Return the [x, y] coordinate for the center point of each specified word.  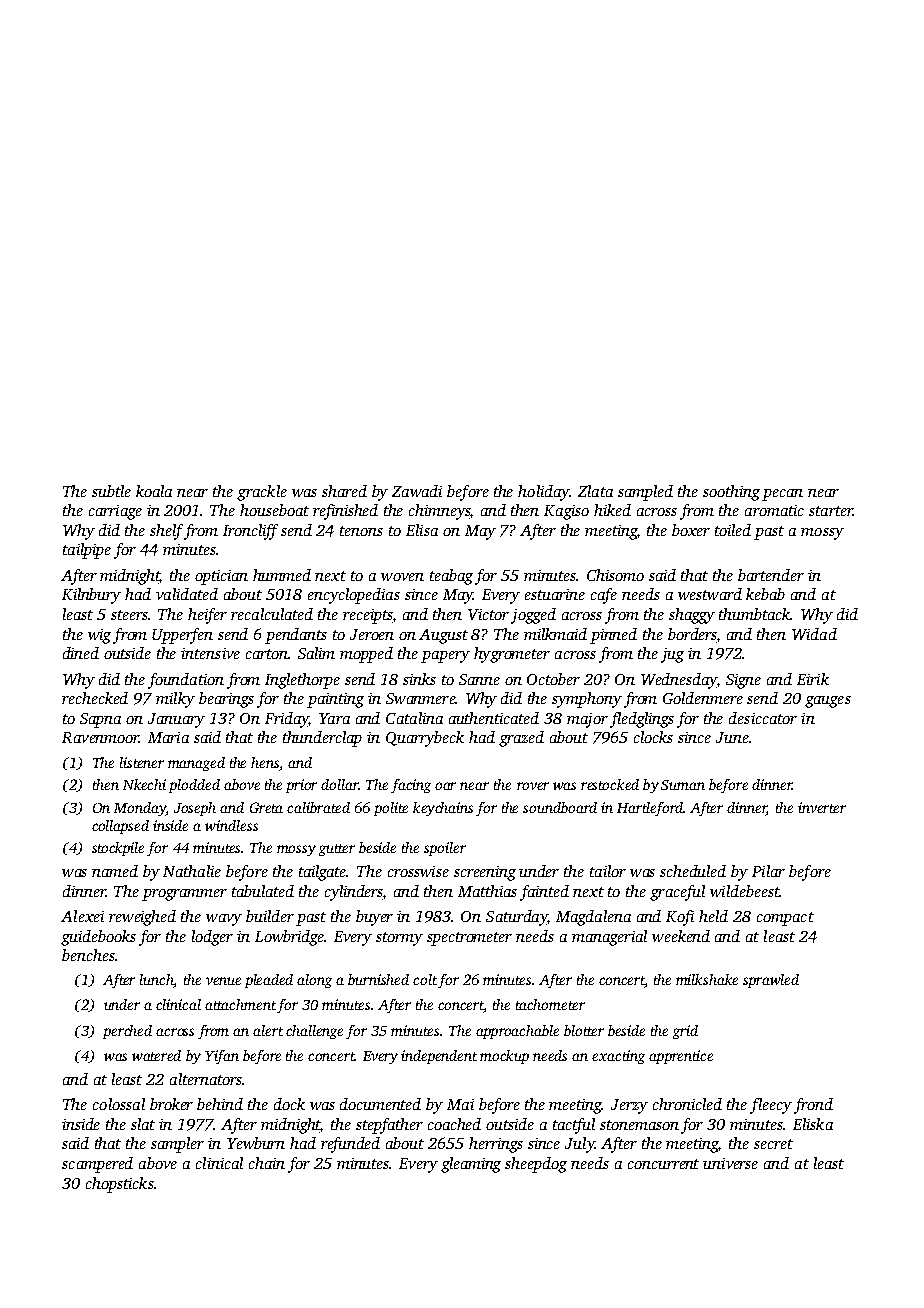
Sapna [100, 720]
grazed [521, 739]
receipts [368, 616]
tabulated [263, 891]
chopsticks [120, 1185]
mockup [504, 1057]
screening [485, 873]
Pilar [768, 871]
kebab [765, 594]
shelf [166, 532]
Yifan [222, 1057]
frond [813, 1106]
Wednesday [679, 681]
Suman [683, 785]
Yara [334, 718]
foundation [186, 681]
